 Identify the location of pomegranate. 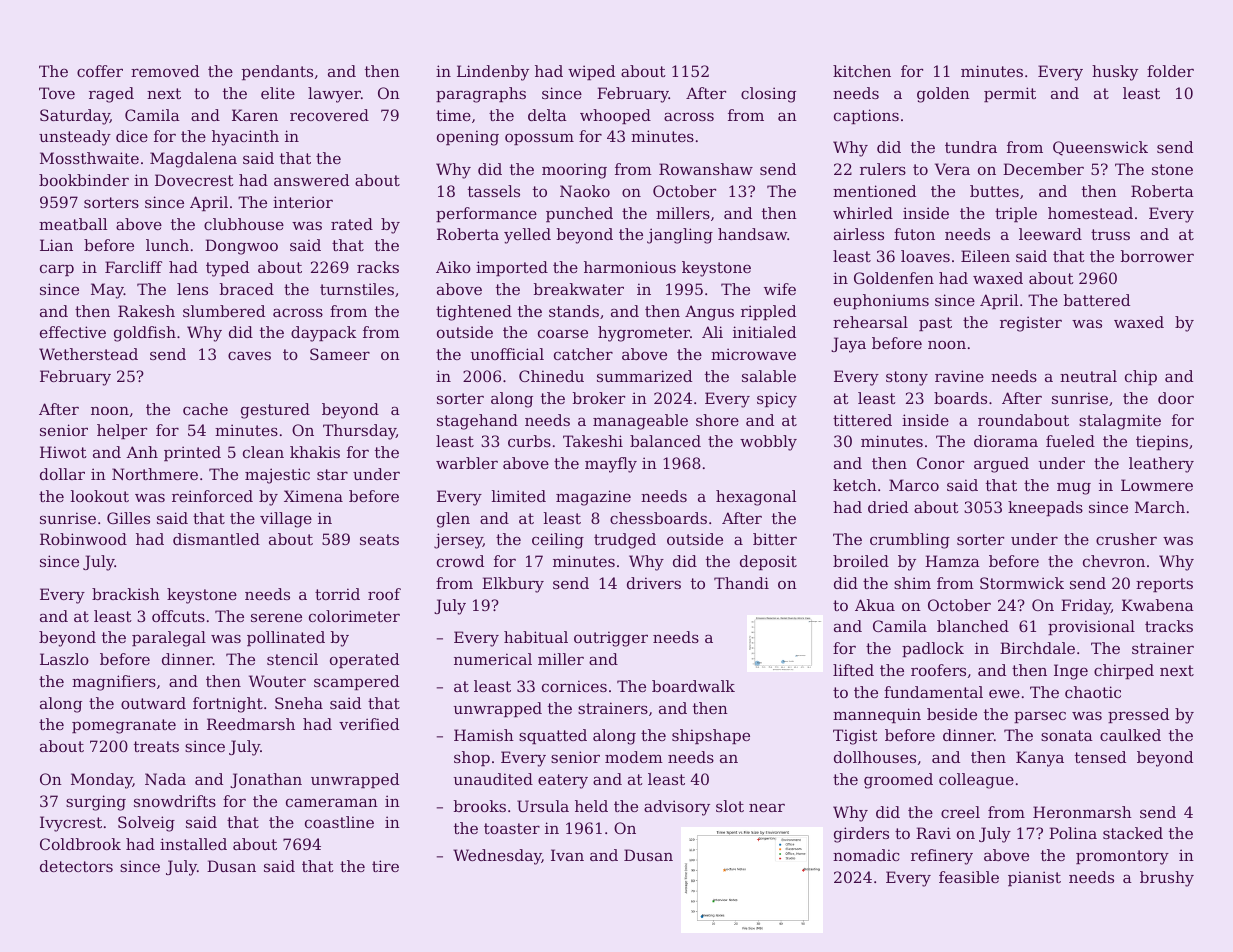
(124, 726).
